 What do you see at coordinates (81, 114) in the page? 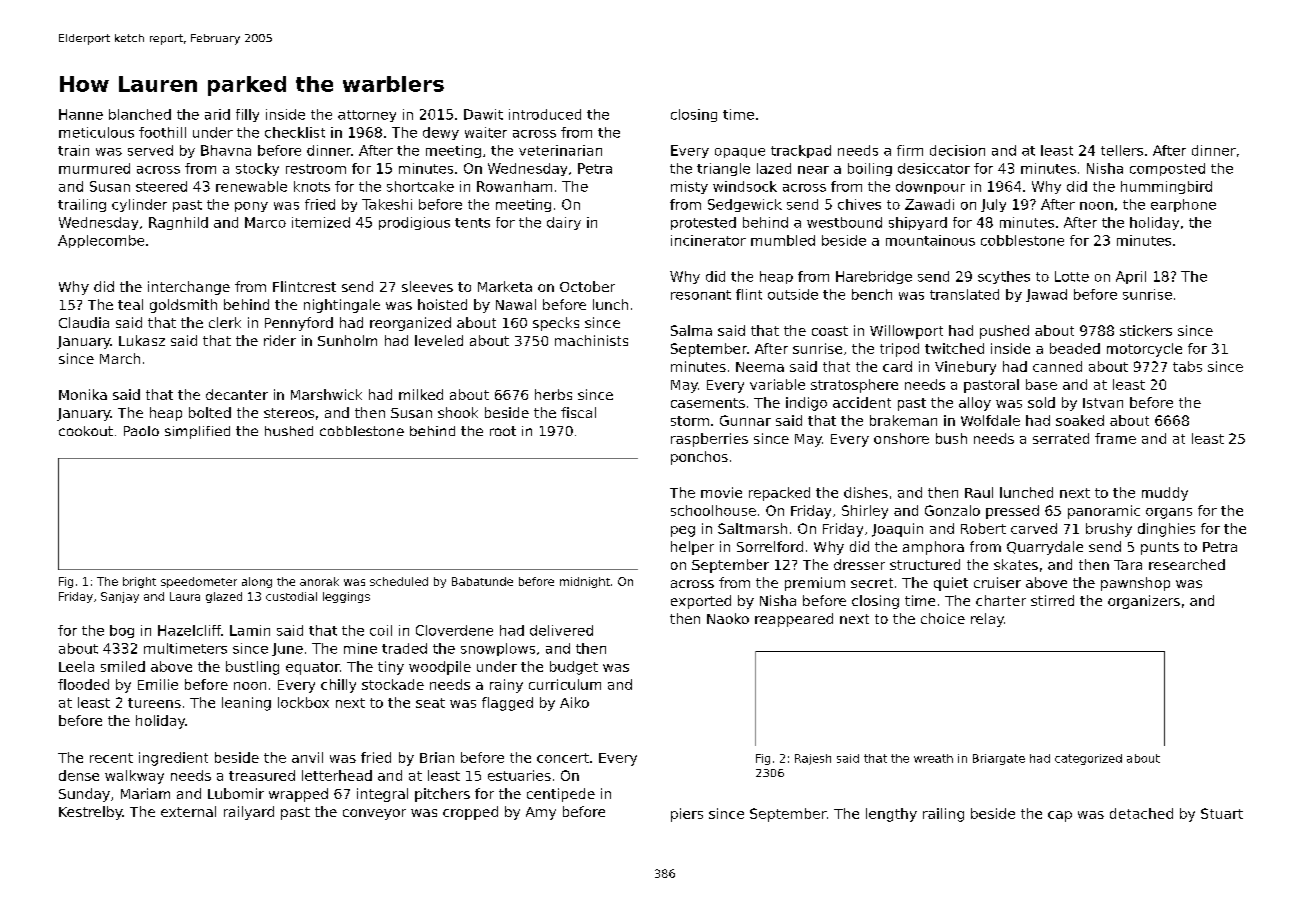
I see `Hanne` at bounding box center [81, 114].
